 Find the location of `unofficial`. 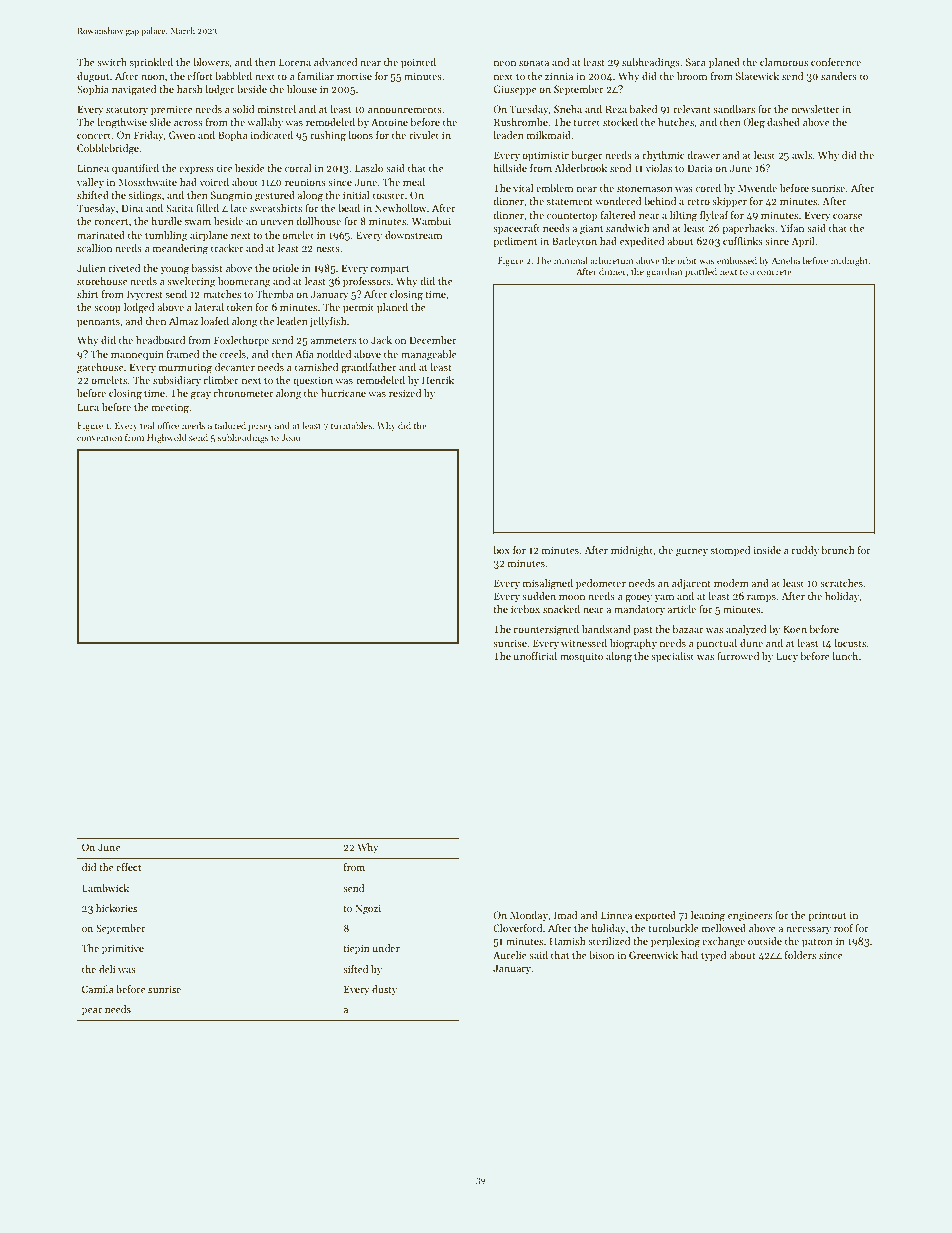

unofficial is located at coordinates (535, 656).
